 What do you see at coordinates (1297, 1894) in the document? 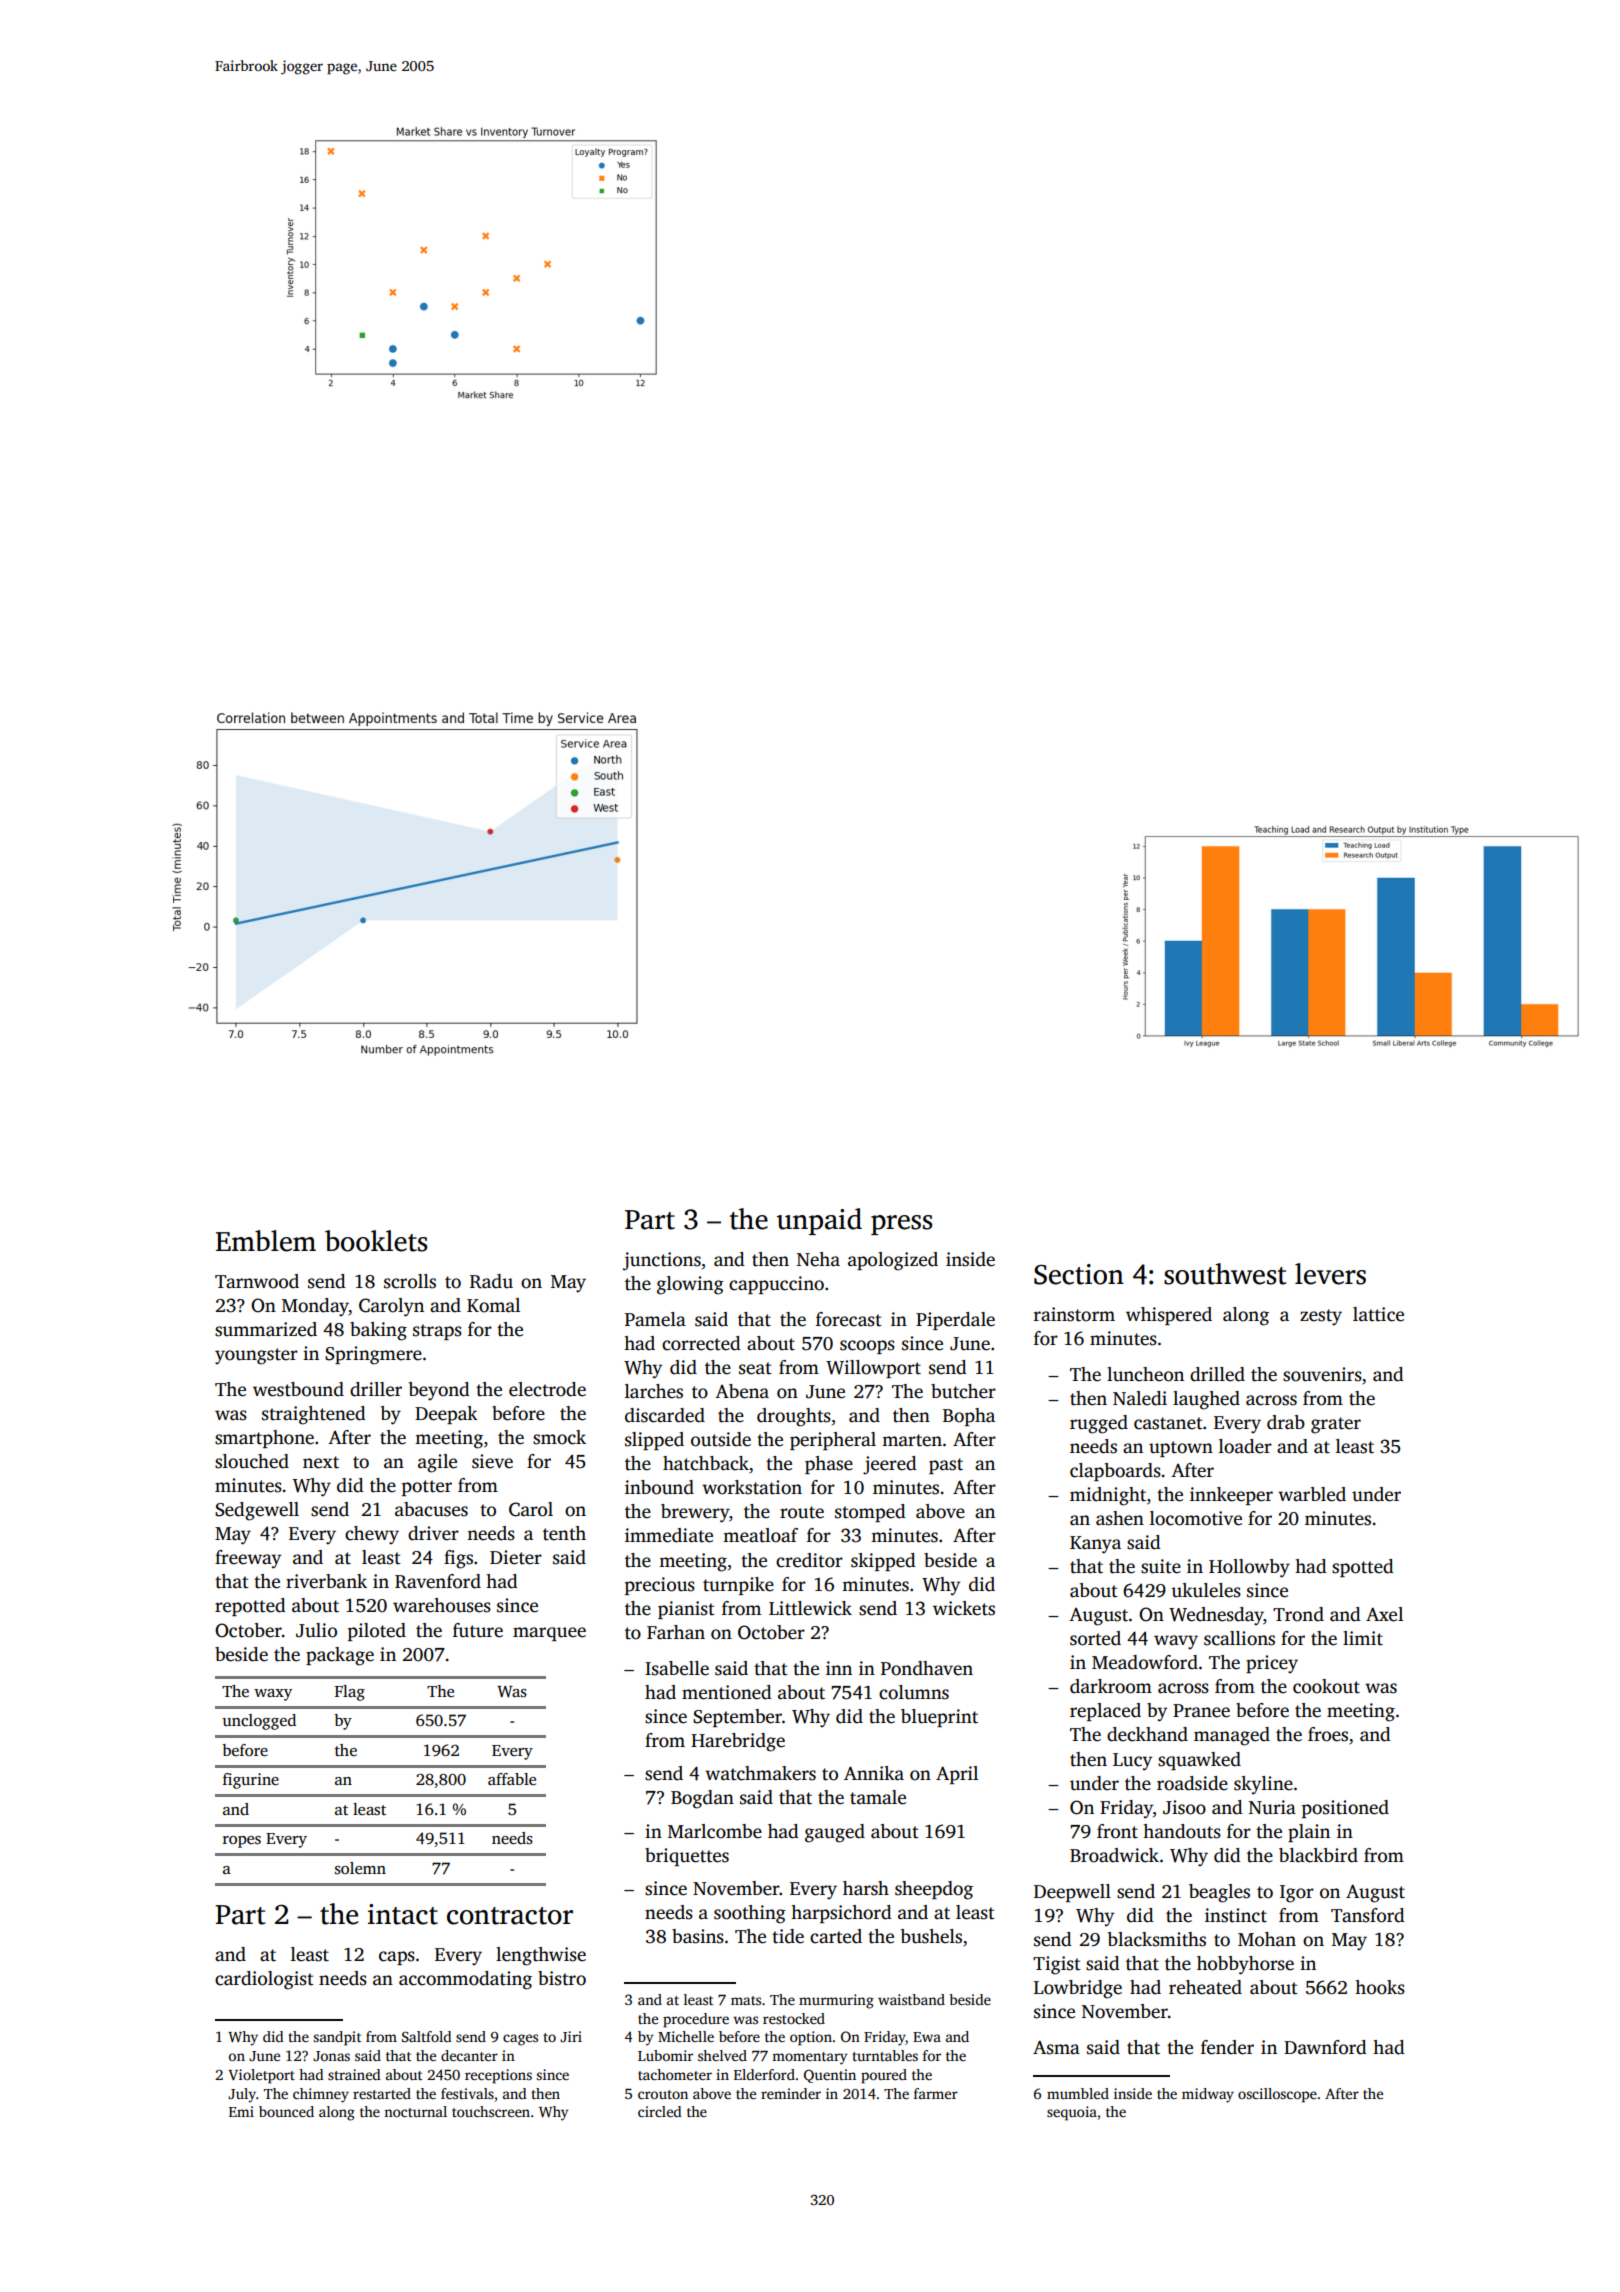
I see `Igor` at bounding box center [1297, 1894].
